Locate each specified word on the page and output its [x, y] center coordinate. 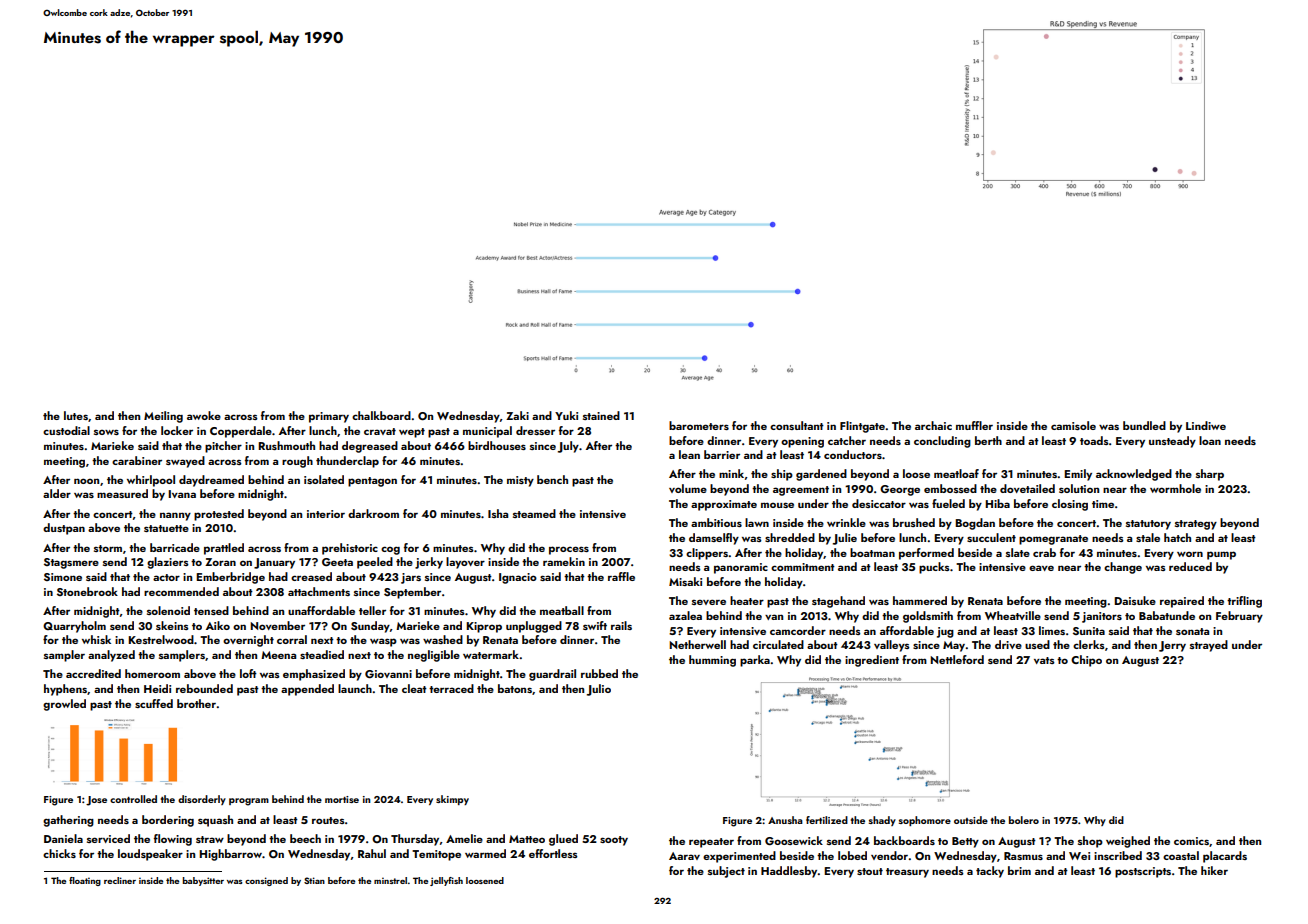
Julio [599, 690]
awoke [204, 415]
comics [1191, 841]
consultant [797, 425]
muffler [974, 425]
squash [215, 821]
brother [196, 703]
